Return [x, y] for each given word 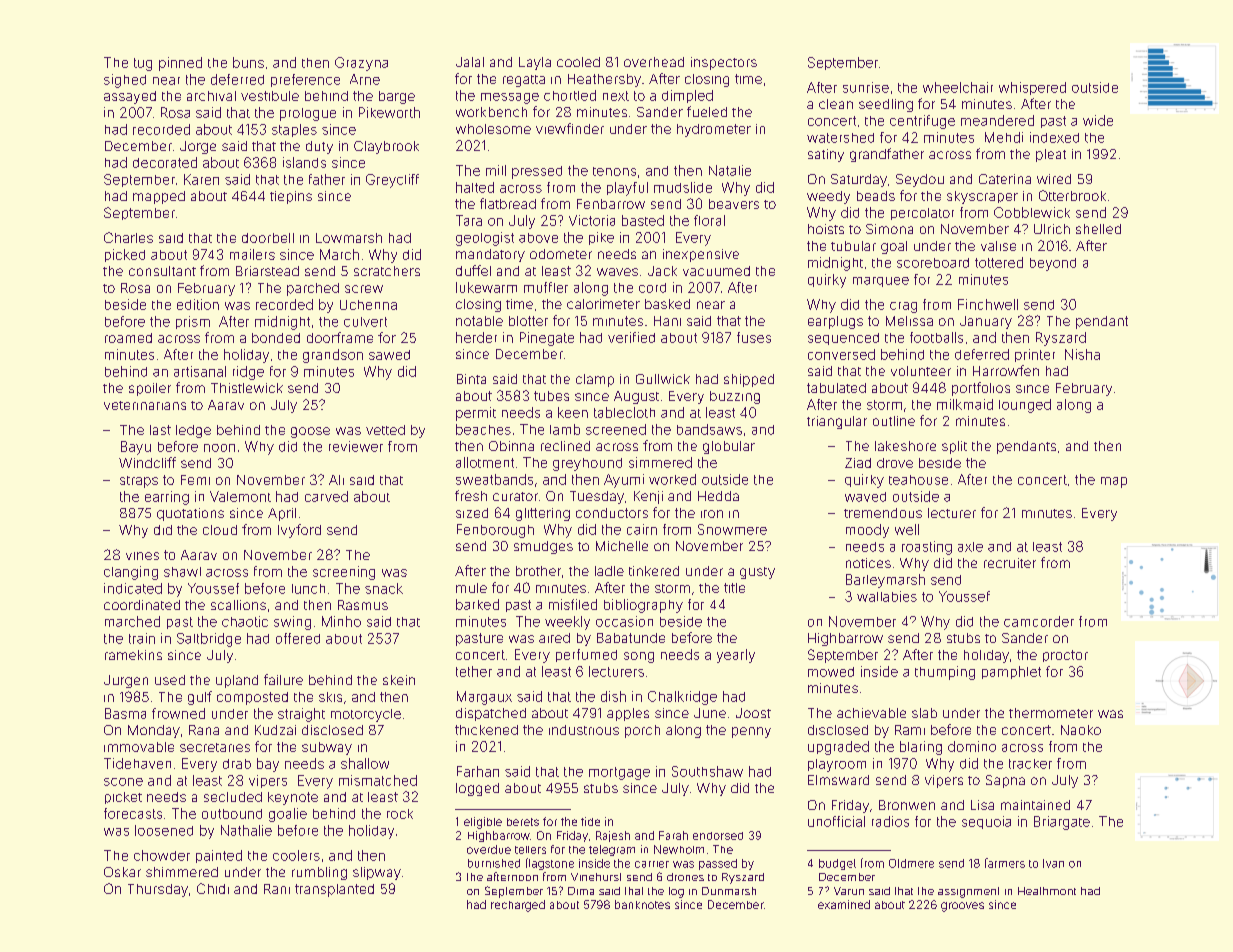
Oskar [122, 872]
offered [298, 638]
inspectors [724, 63]
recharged [518, 906]
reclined [565, 446]
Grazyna [361, 64]
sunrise [866, 87]
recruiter [1010, 563]
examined [844, 904]
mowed [831, 672]
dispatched [491, 714]
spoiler [150, 389]
